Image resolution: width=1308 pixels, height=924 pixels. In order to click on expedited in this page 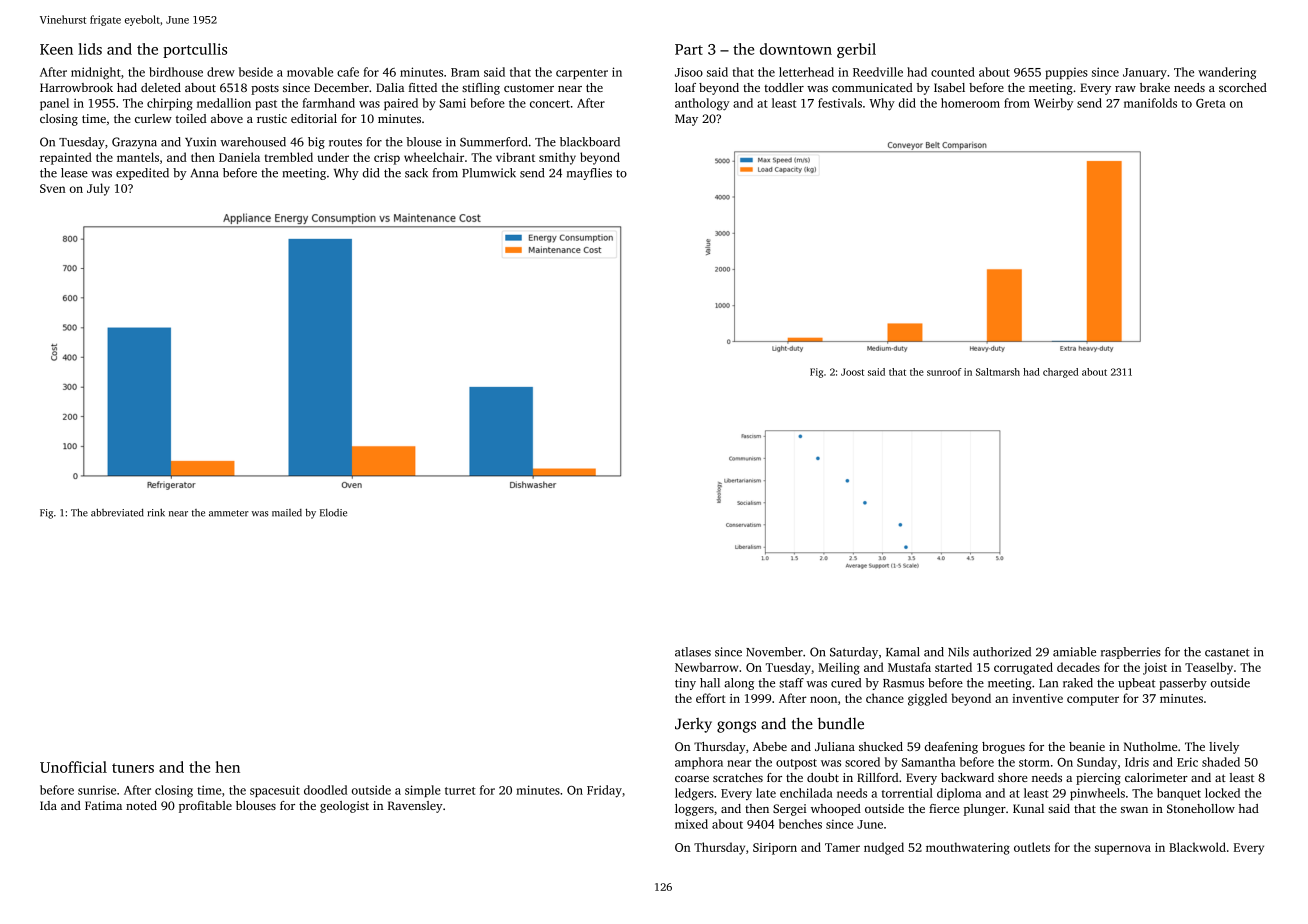, I will do `click(142, 174)`.
